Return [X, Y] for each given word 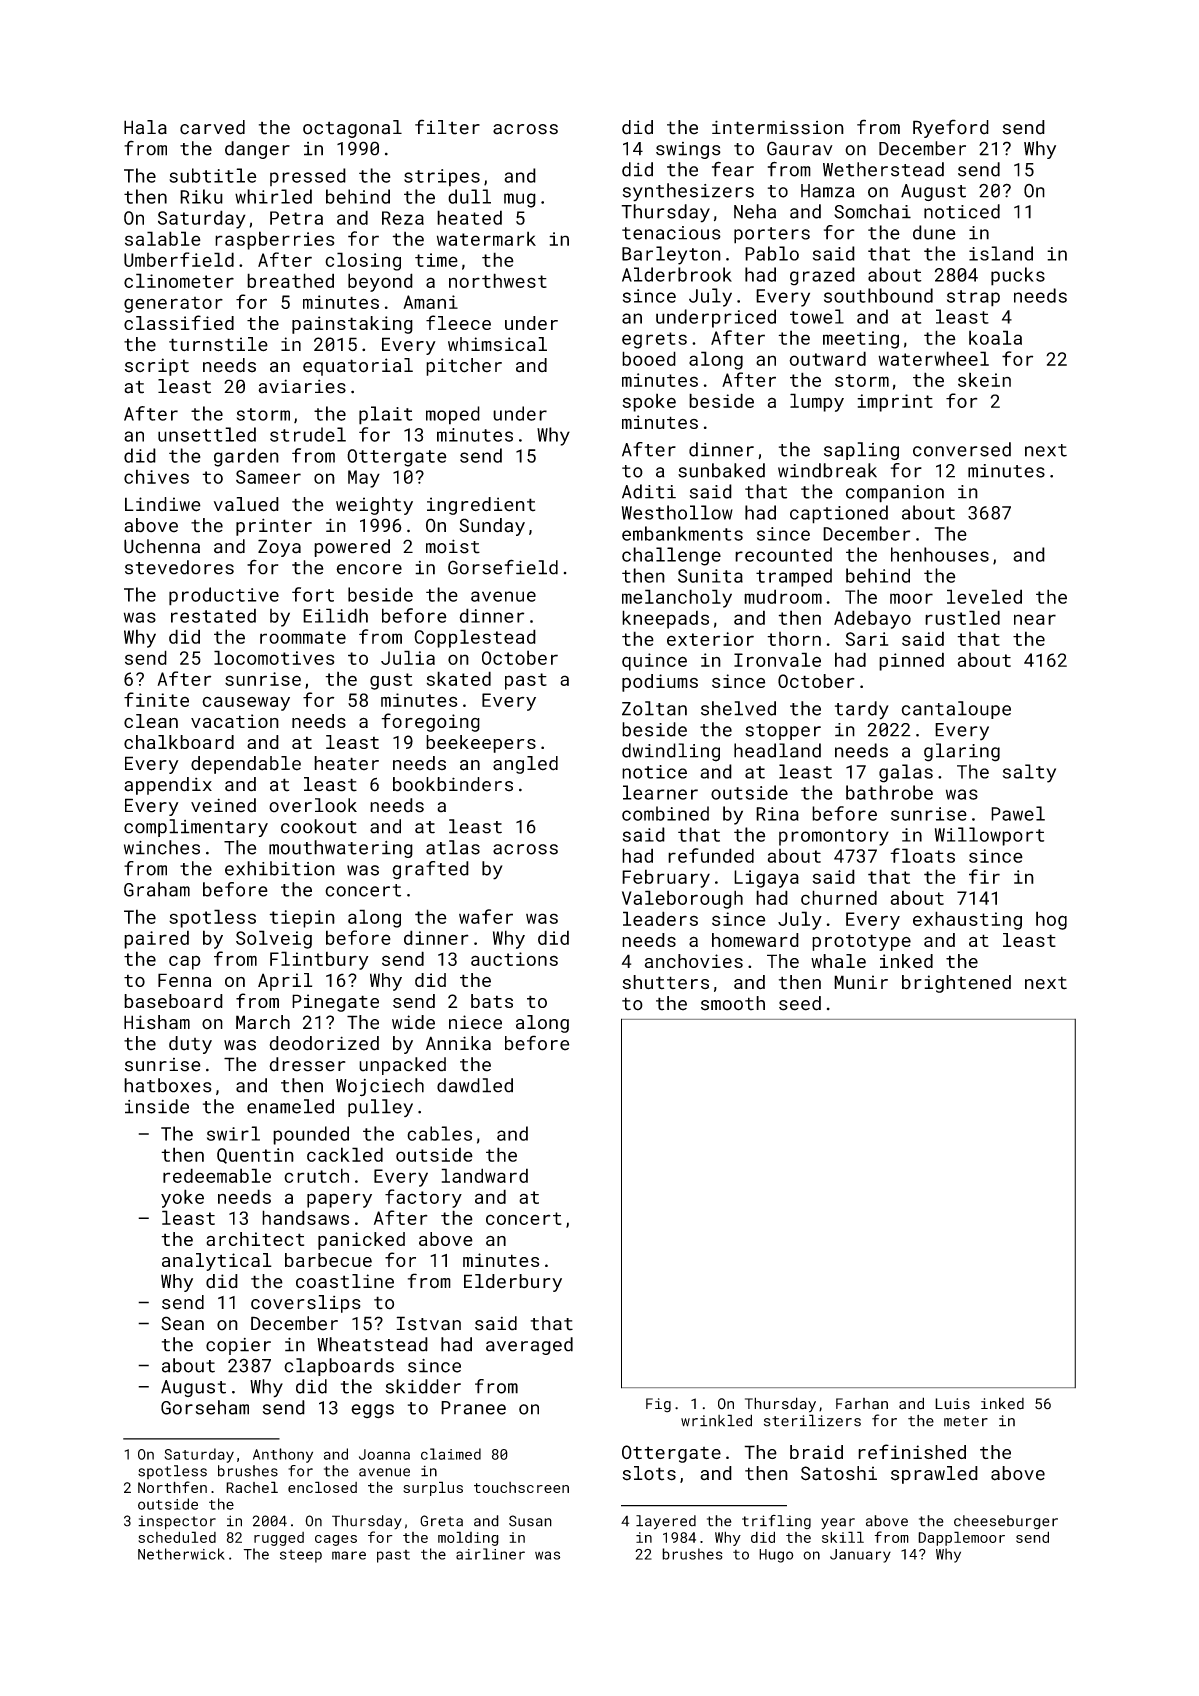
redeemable [217, 1175]
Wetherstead [883, 169]
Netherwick [181, 1554]
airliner [490, 1554]
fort [313, 594]
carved [212, 127]
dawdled [475, 1085]
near [1035, 619]
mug [520, 200]
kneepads [665, 619]
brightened [956, 984]
